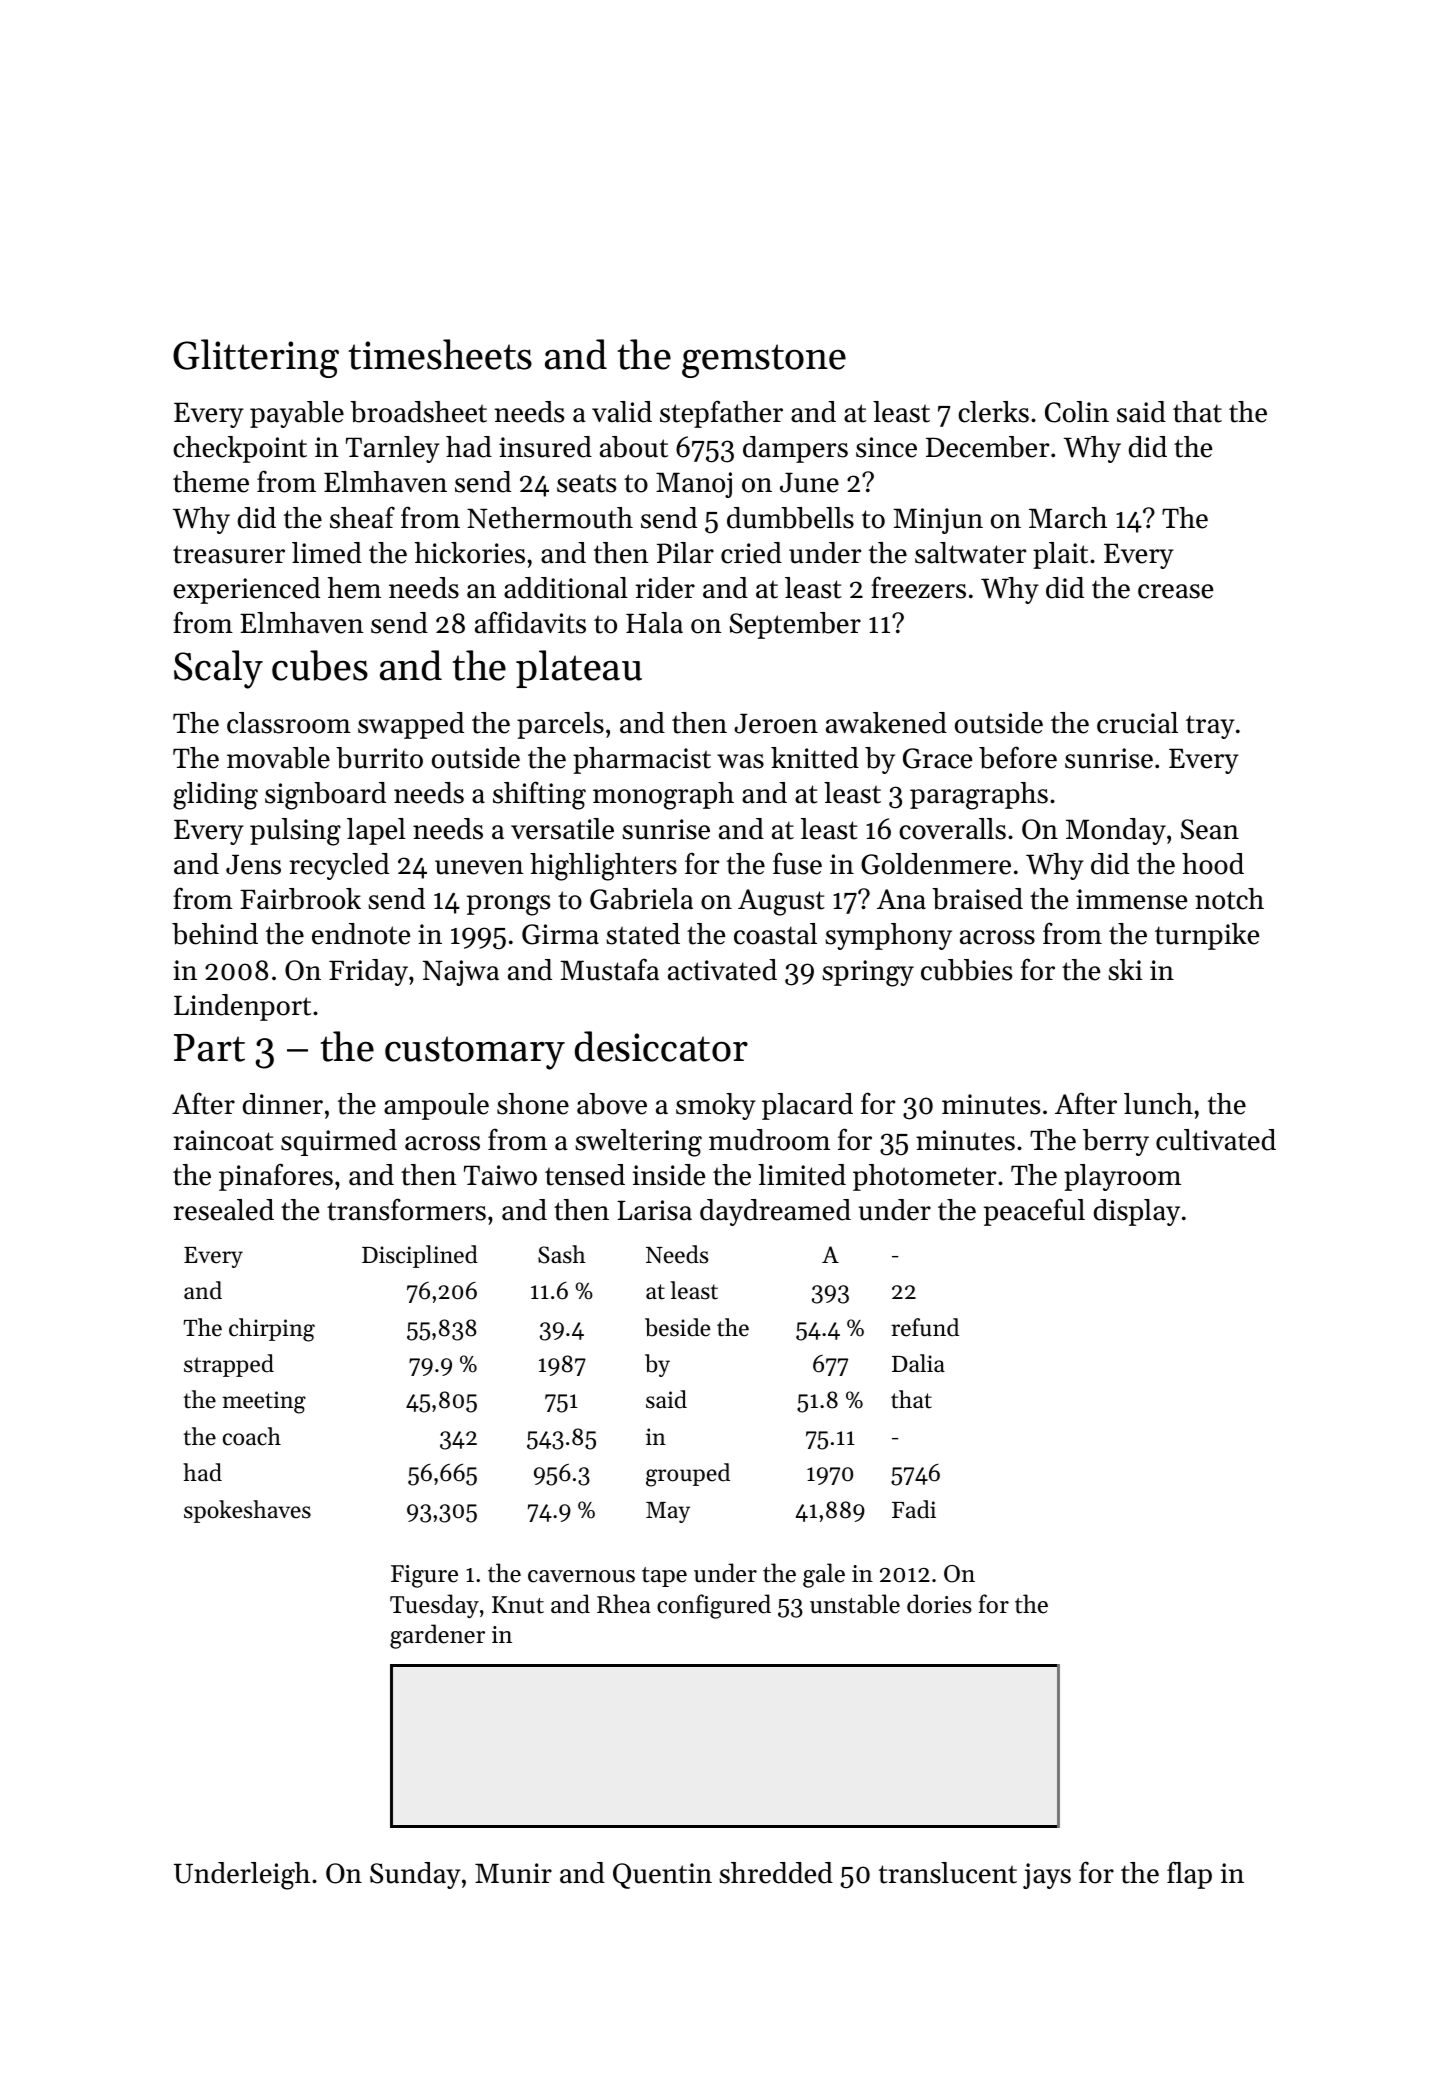  I want to click on gemstone, so click(764, 361).
